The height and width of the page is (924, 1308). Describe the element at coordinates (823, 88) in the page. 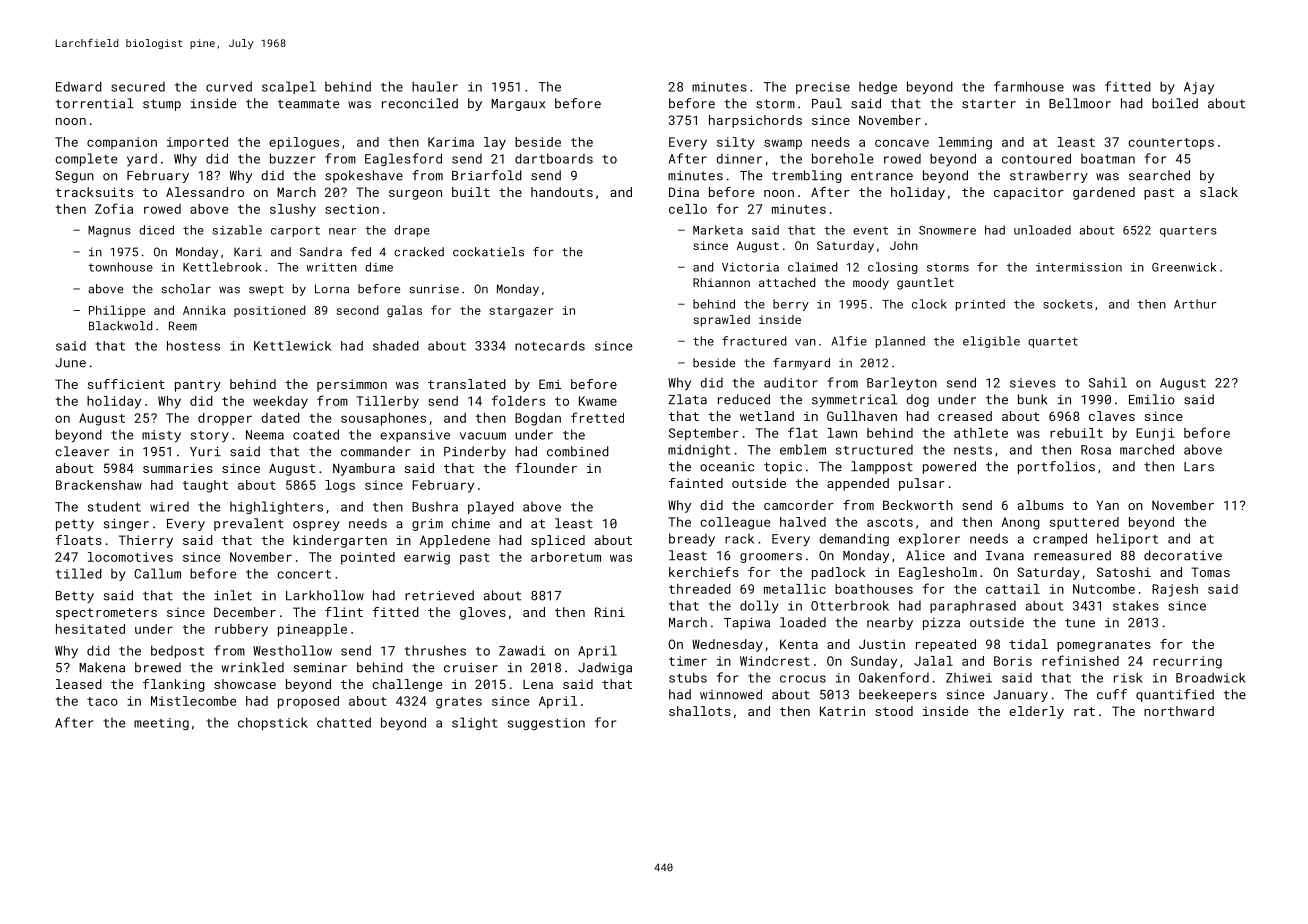

I see `precise` at that location.
